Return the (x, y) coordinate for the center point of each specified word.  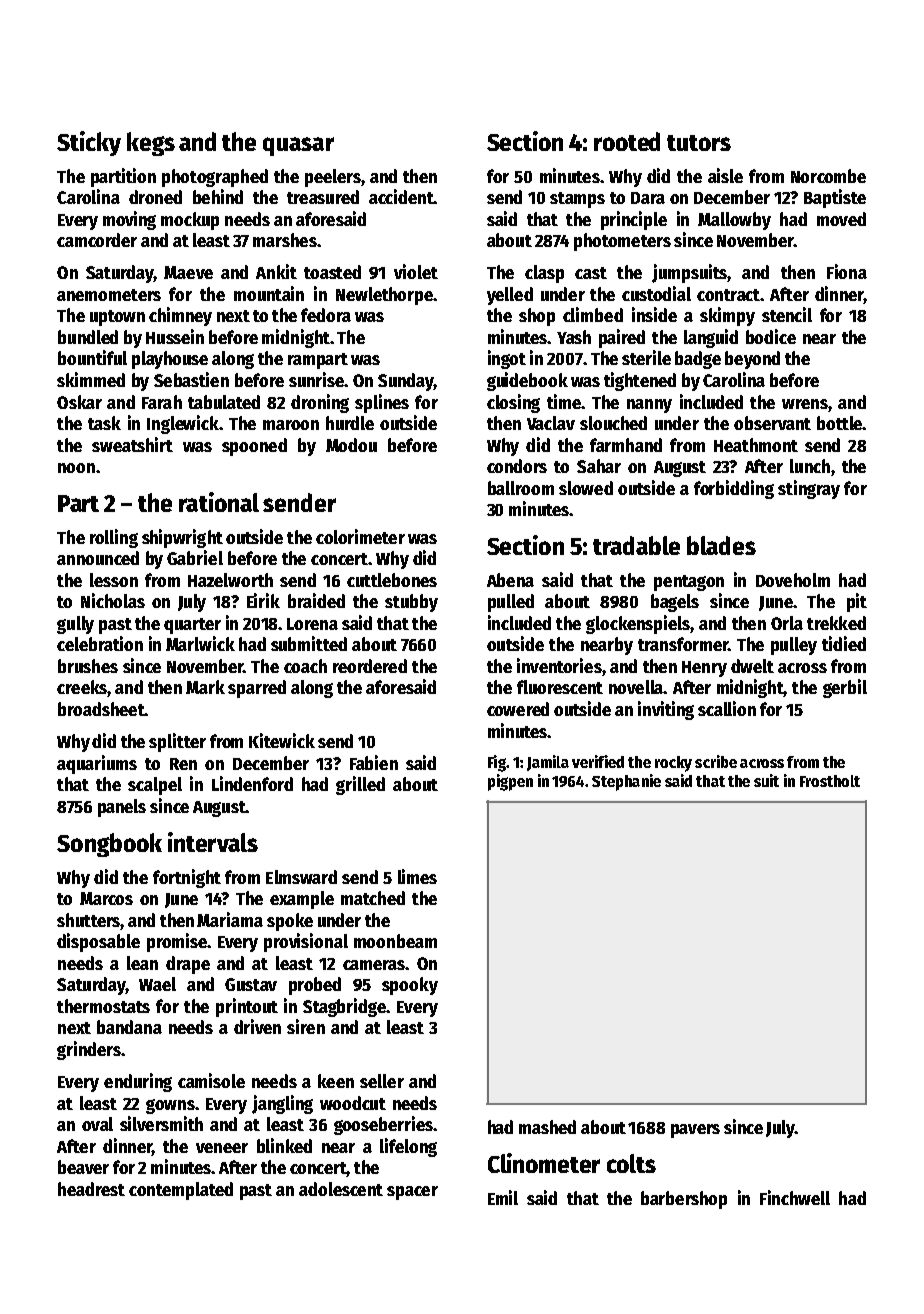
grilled (360, 785)
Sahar (599, 466)
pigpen (510, 782)
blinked (284, 1145)
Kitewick (282, 740)
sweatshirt (132, 444)
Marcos (106, 898)
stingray (809, 489)
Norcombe (828, 176)
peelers (333, 178)
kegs (151, 144)
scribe (716, 761)
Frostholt (830, 781)
